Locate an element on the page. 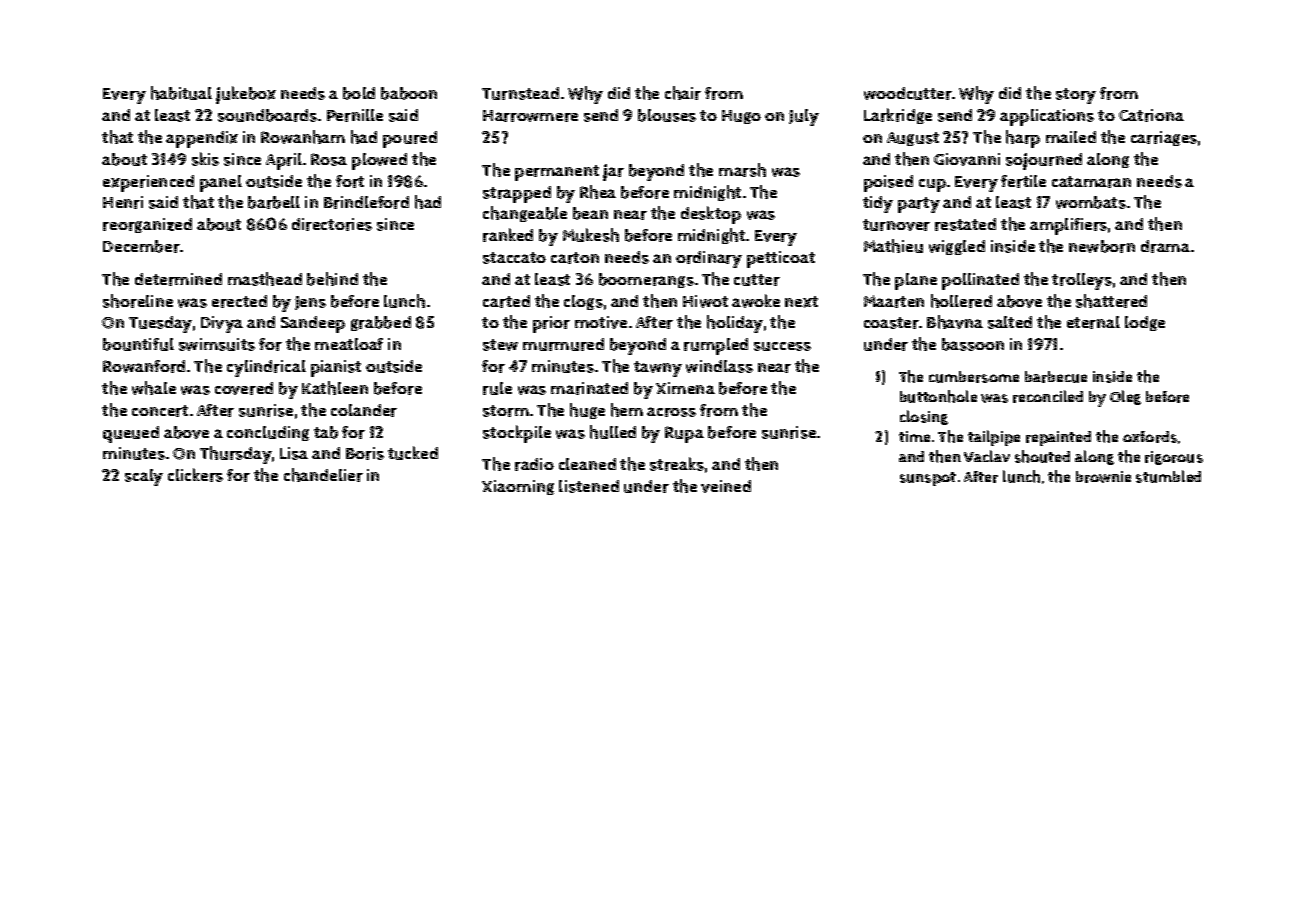  chair is located at coordinates (683, 93).
